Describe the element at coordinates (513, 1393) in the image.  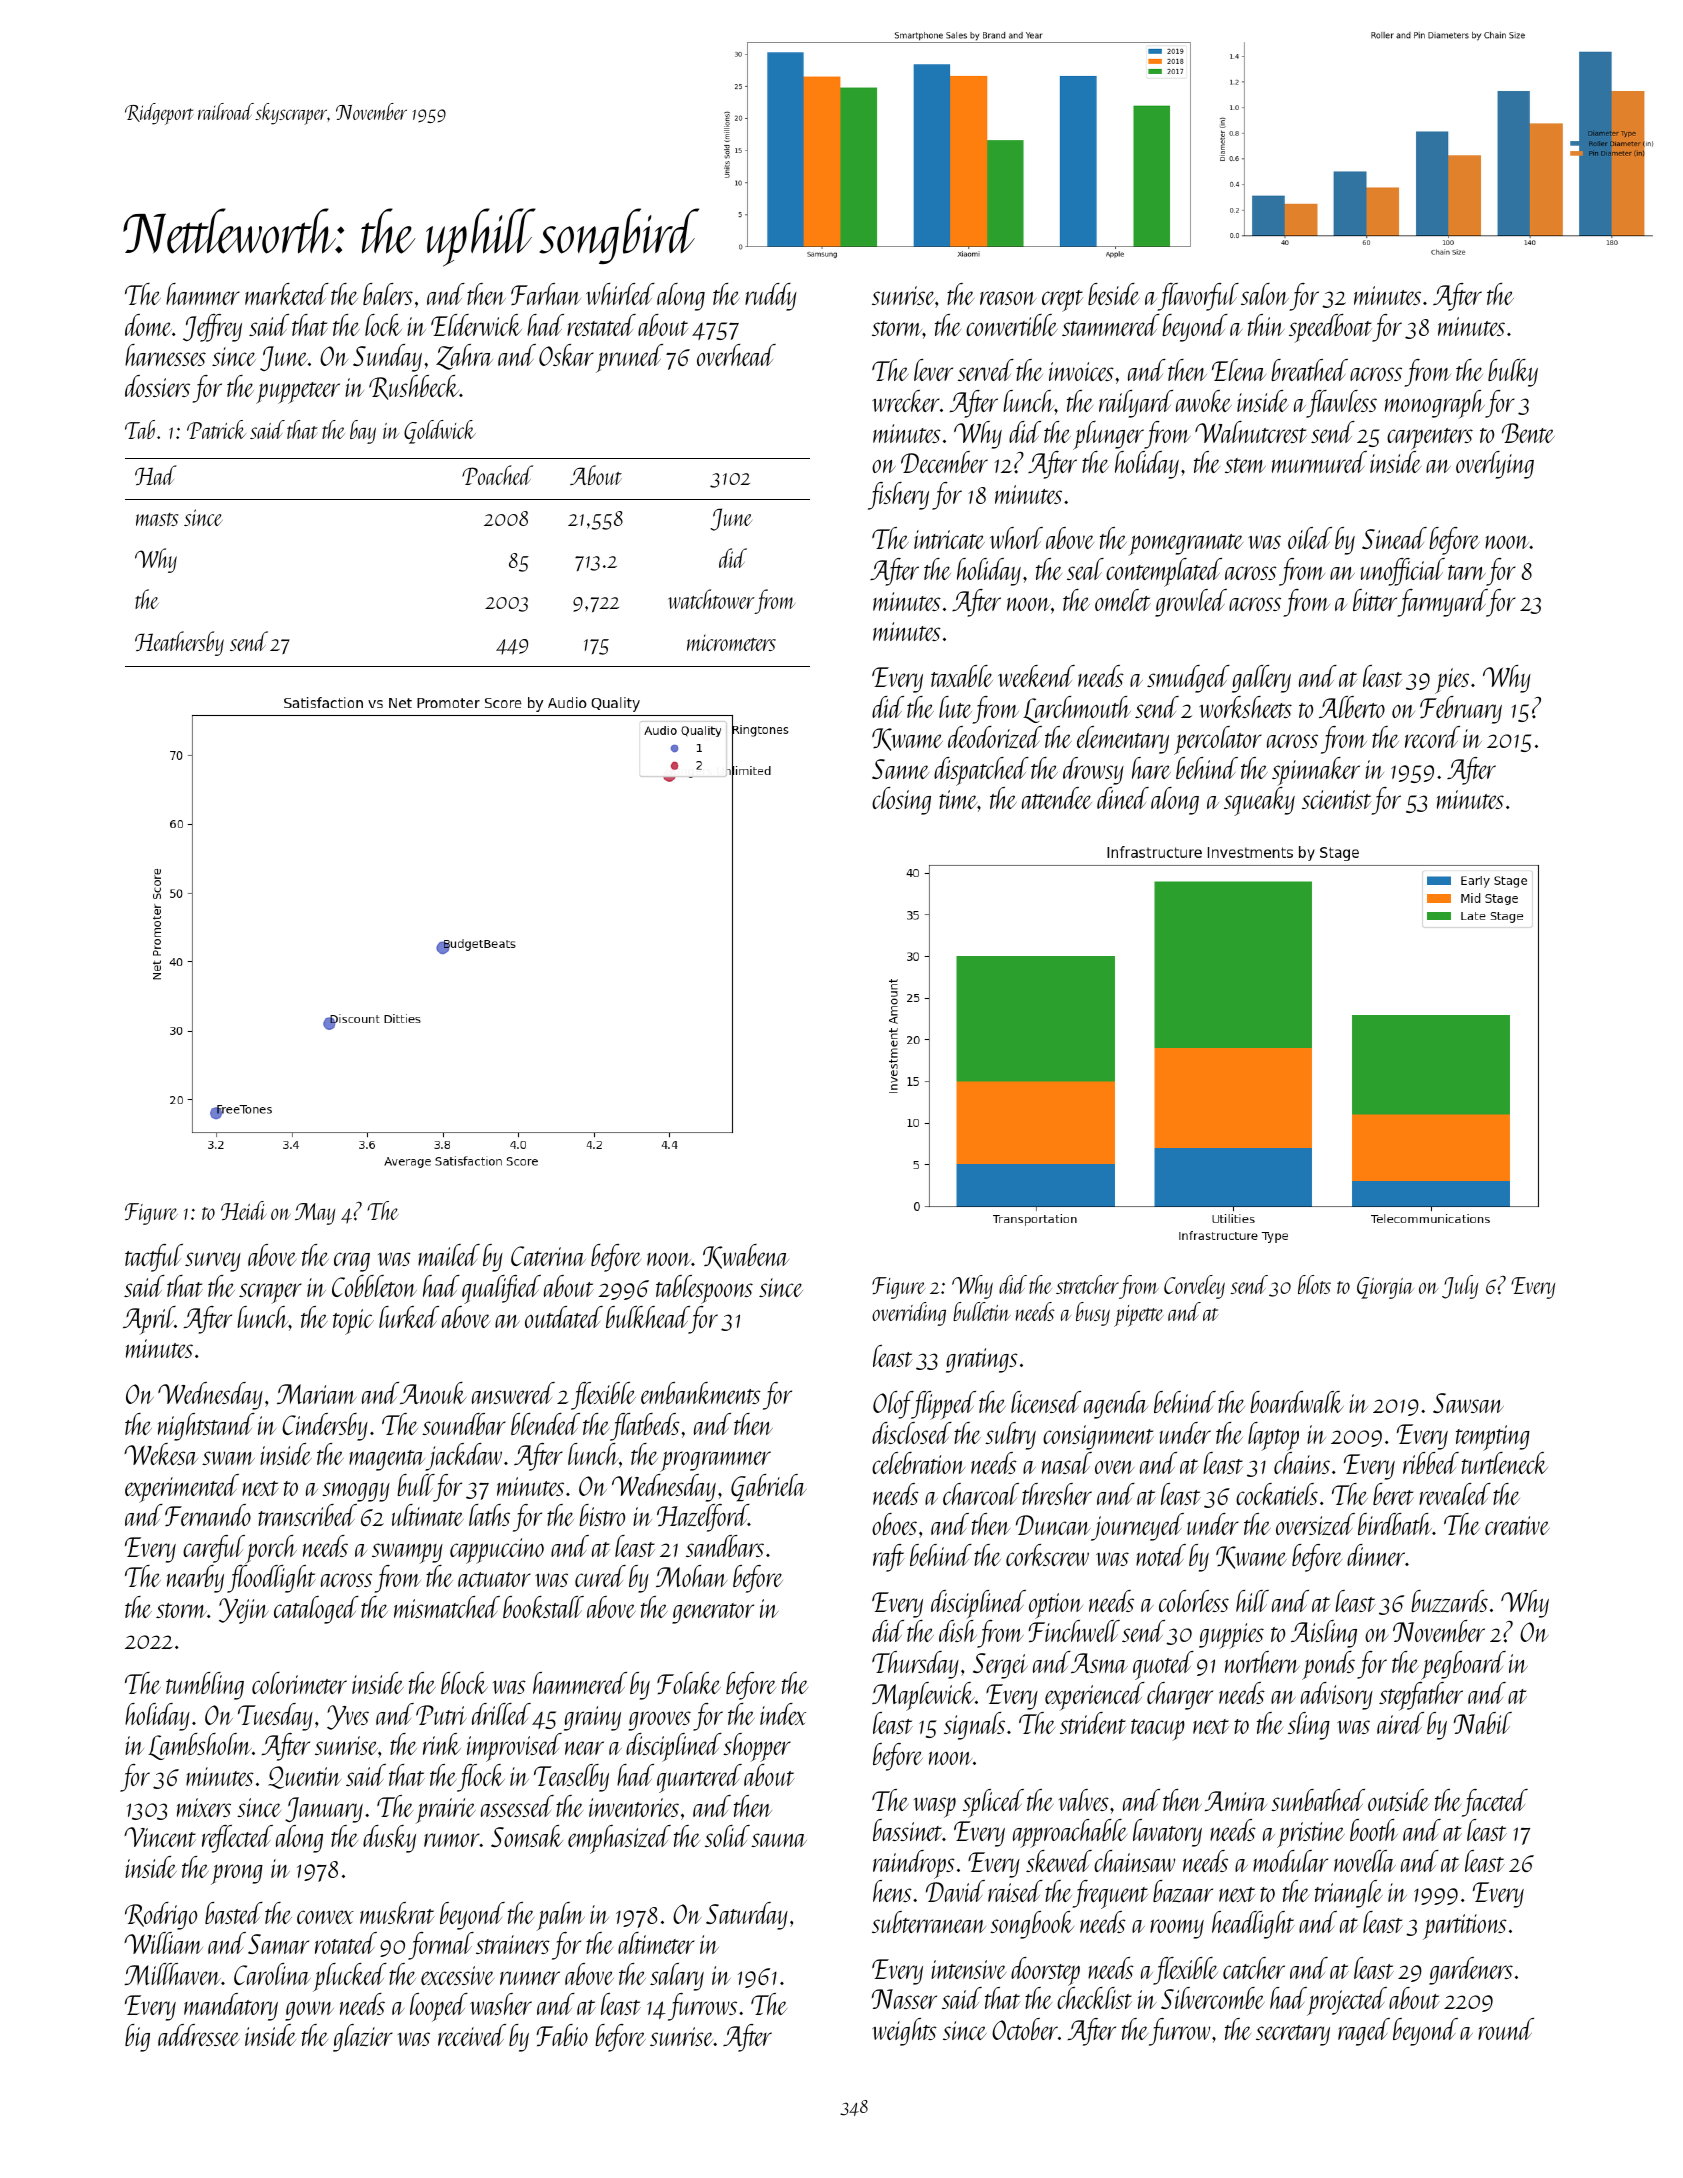
I see `answered` at that location.
